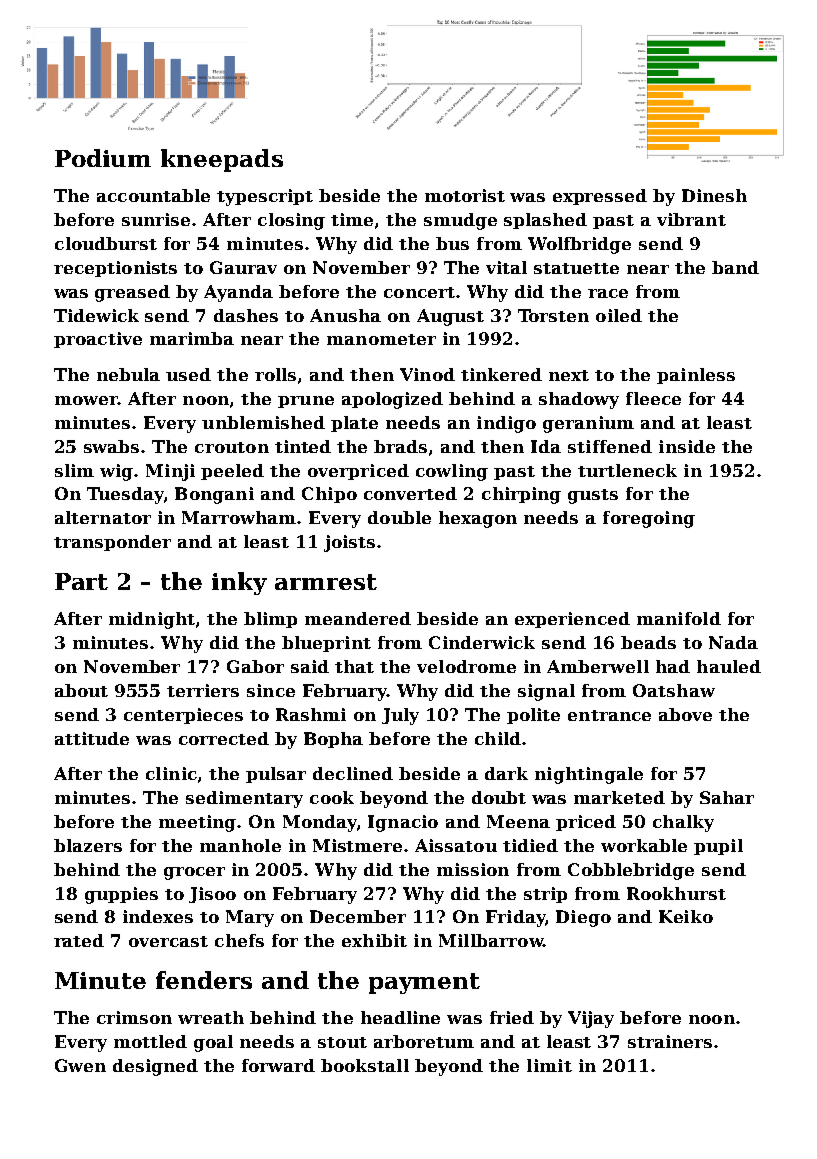 This screenshot has height=1159, width=817. What do you see at coordinates (670, 1041) in the screenshot?
I see `strainers` at bounding box center [670, 1041].
